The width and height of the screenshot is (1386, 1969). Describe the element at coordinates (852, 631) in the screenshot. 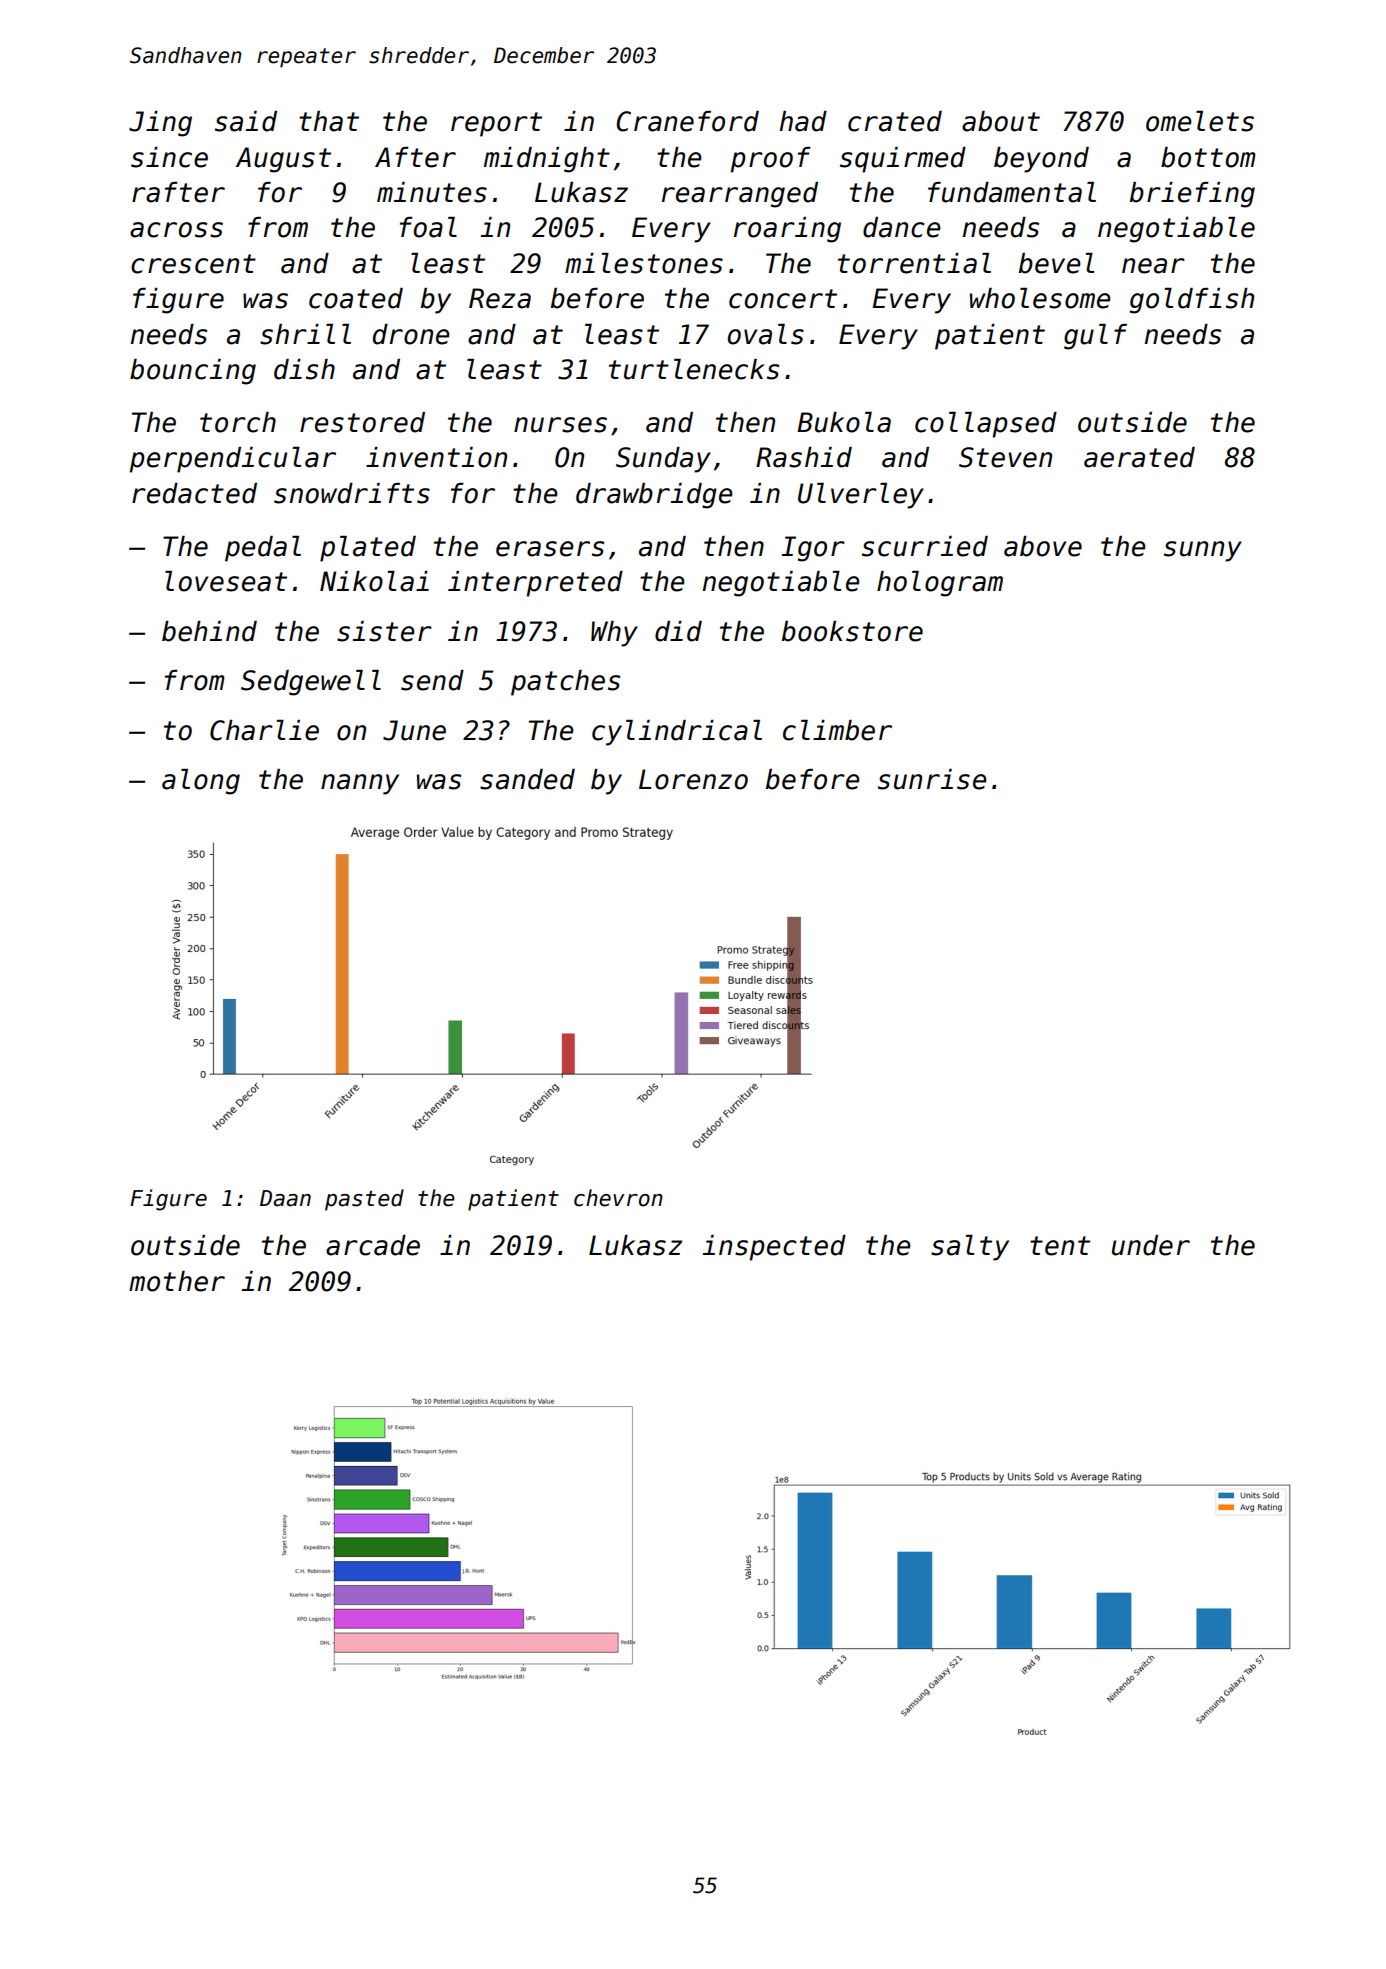

I see `bookstore` at that location.
